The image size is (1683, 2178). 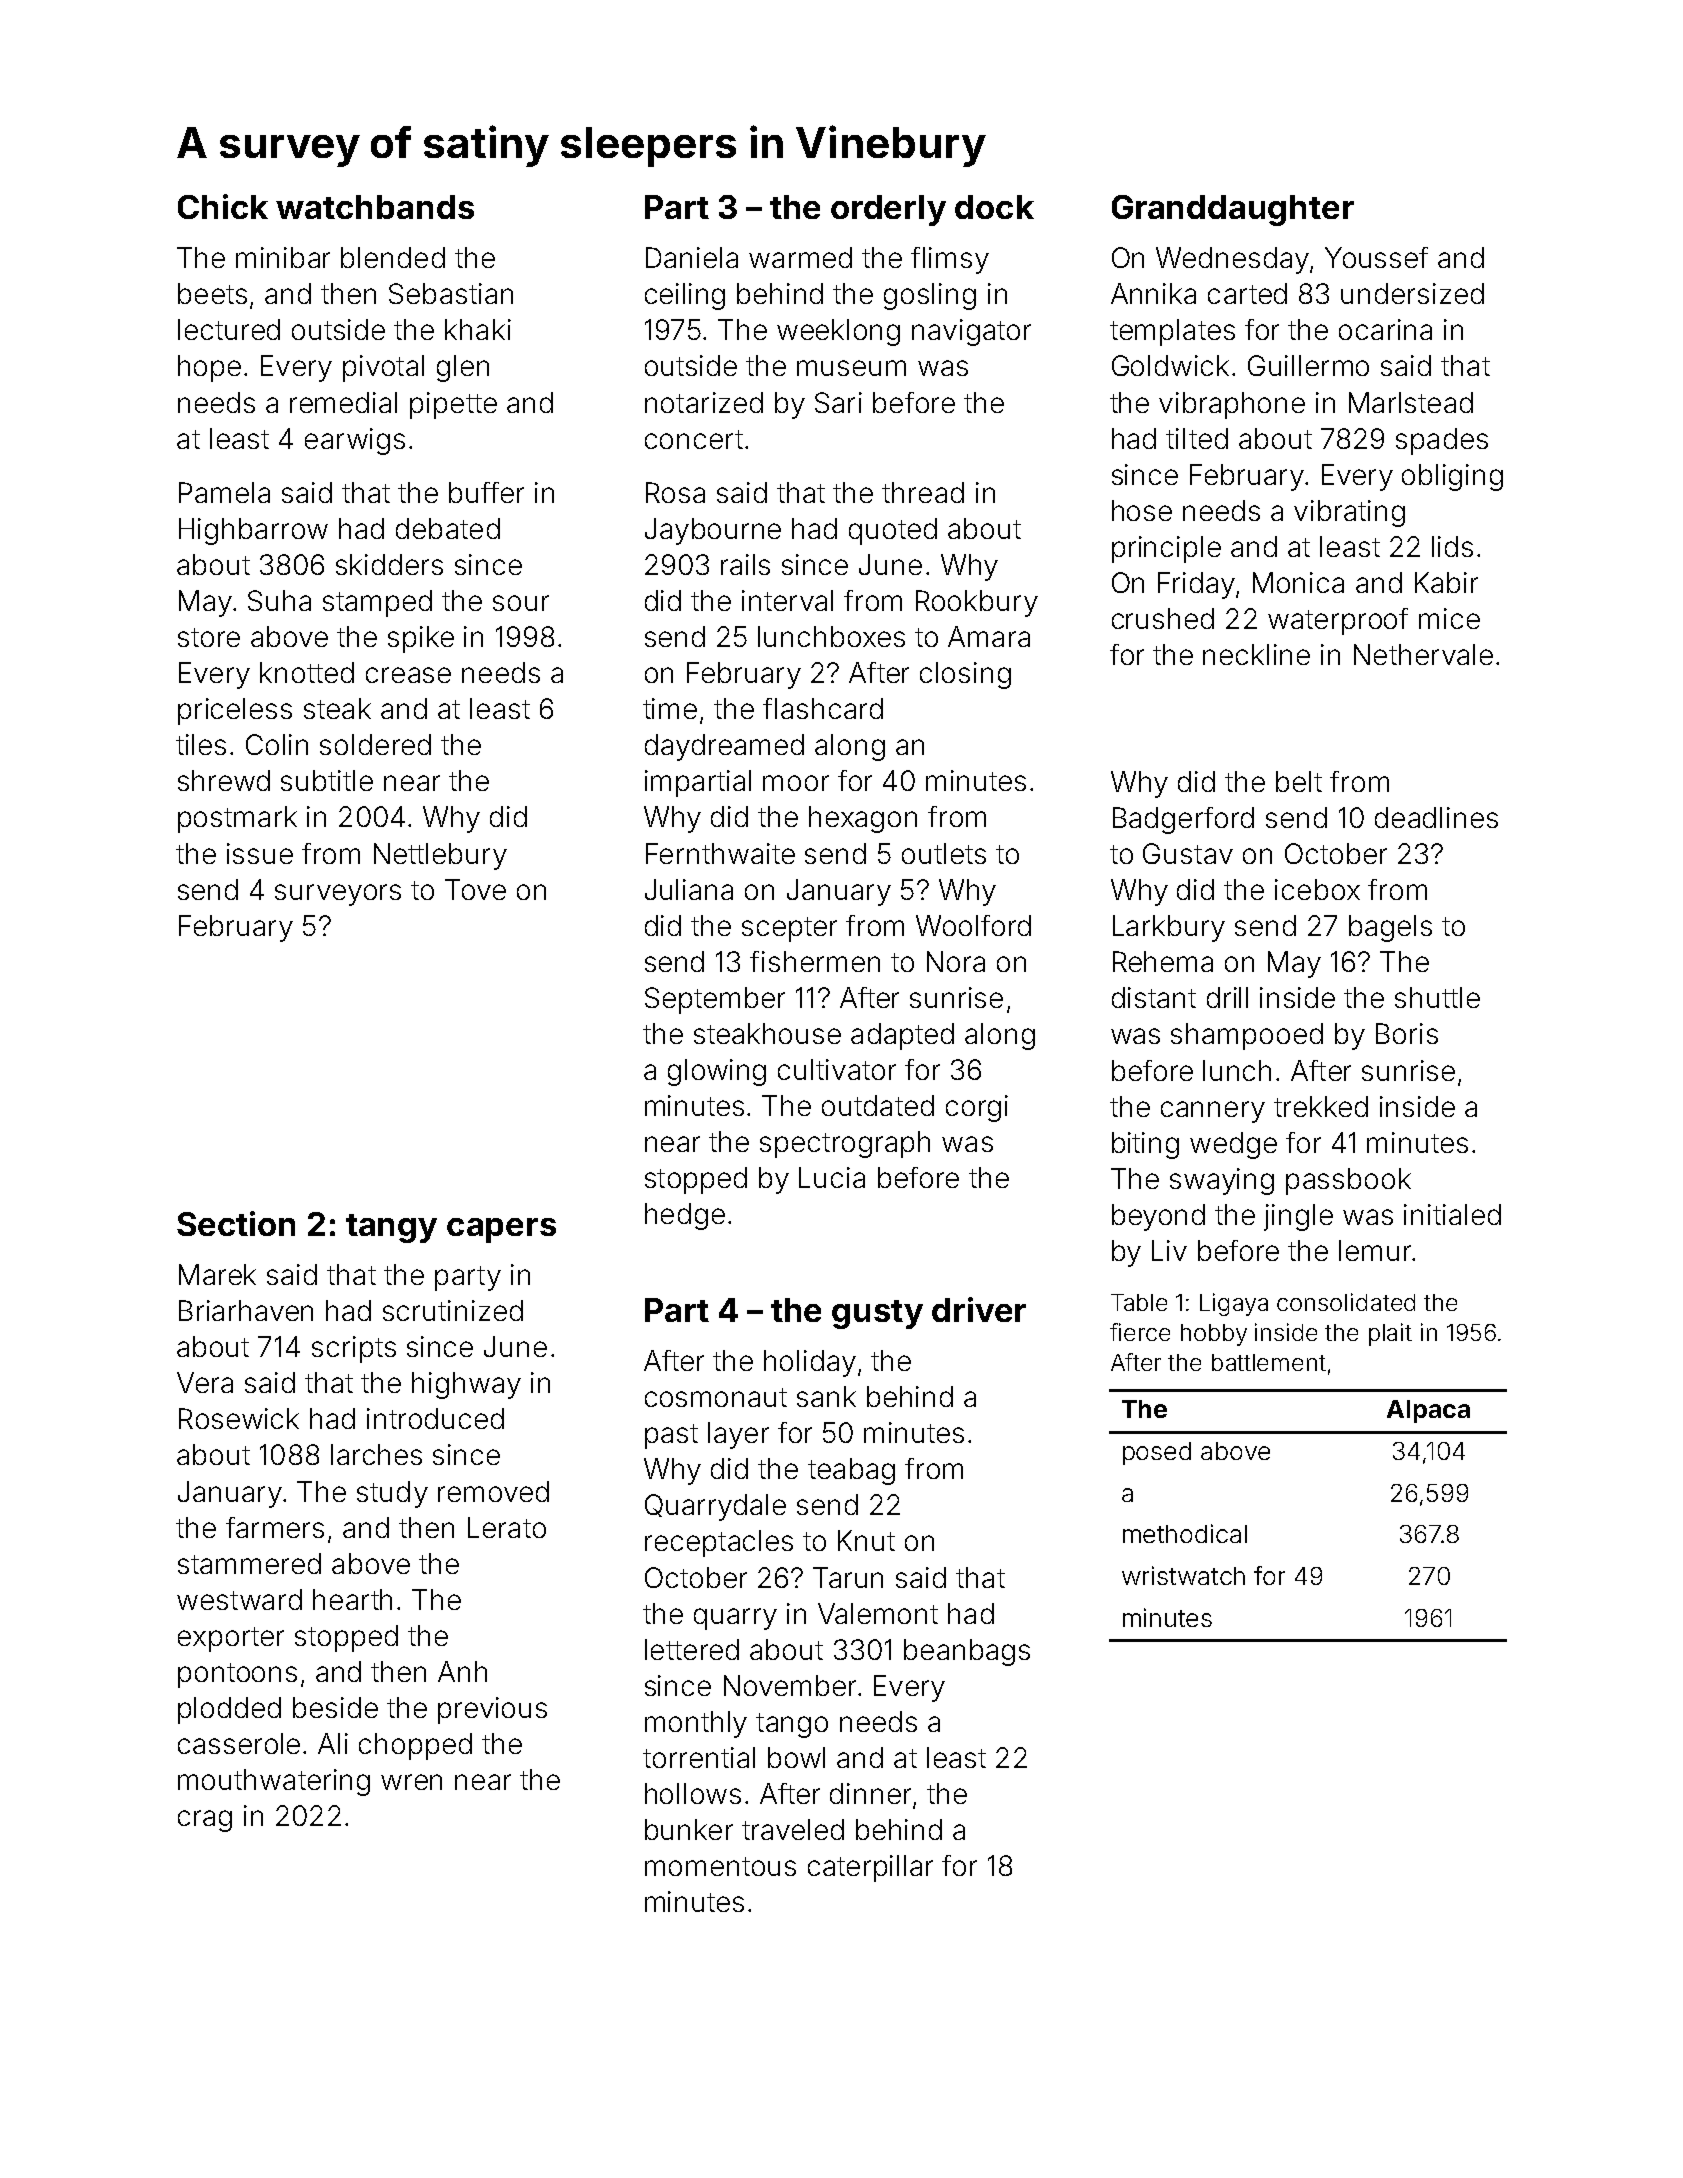 I want to click on buffer, so click(x=486, y=492).
